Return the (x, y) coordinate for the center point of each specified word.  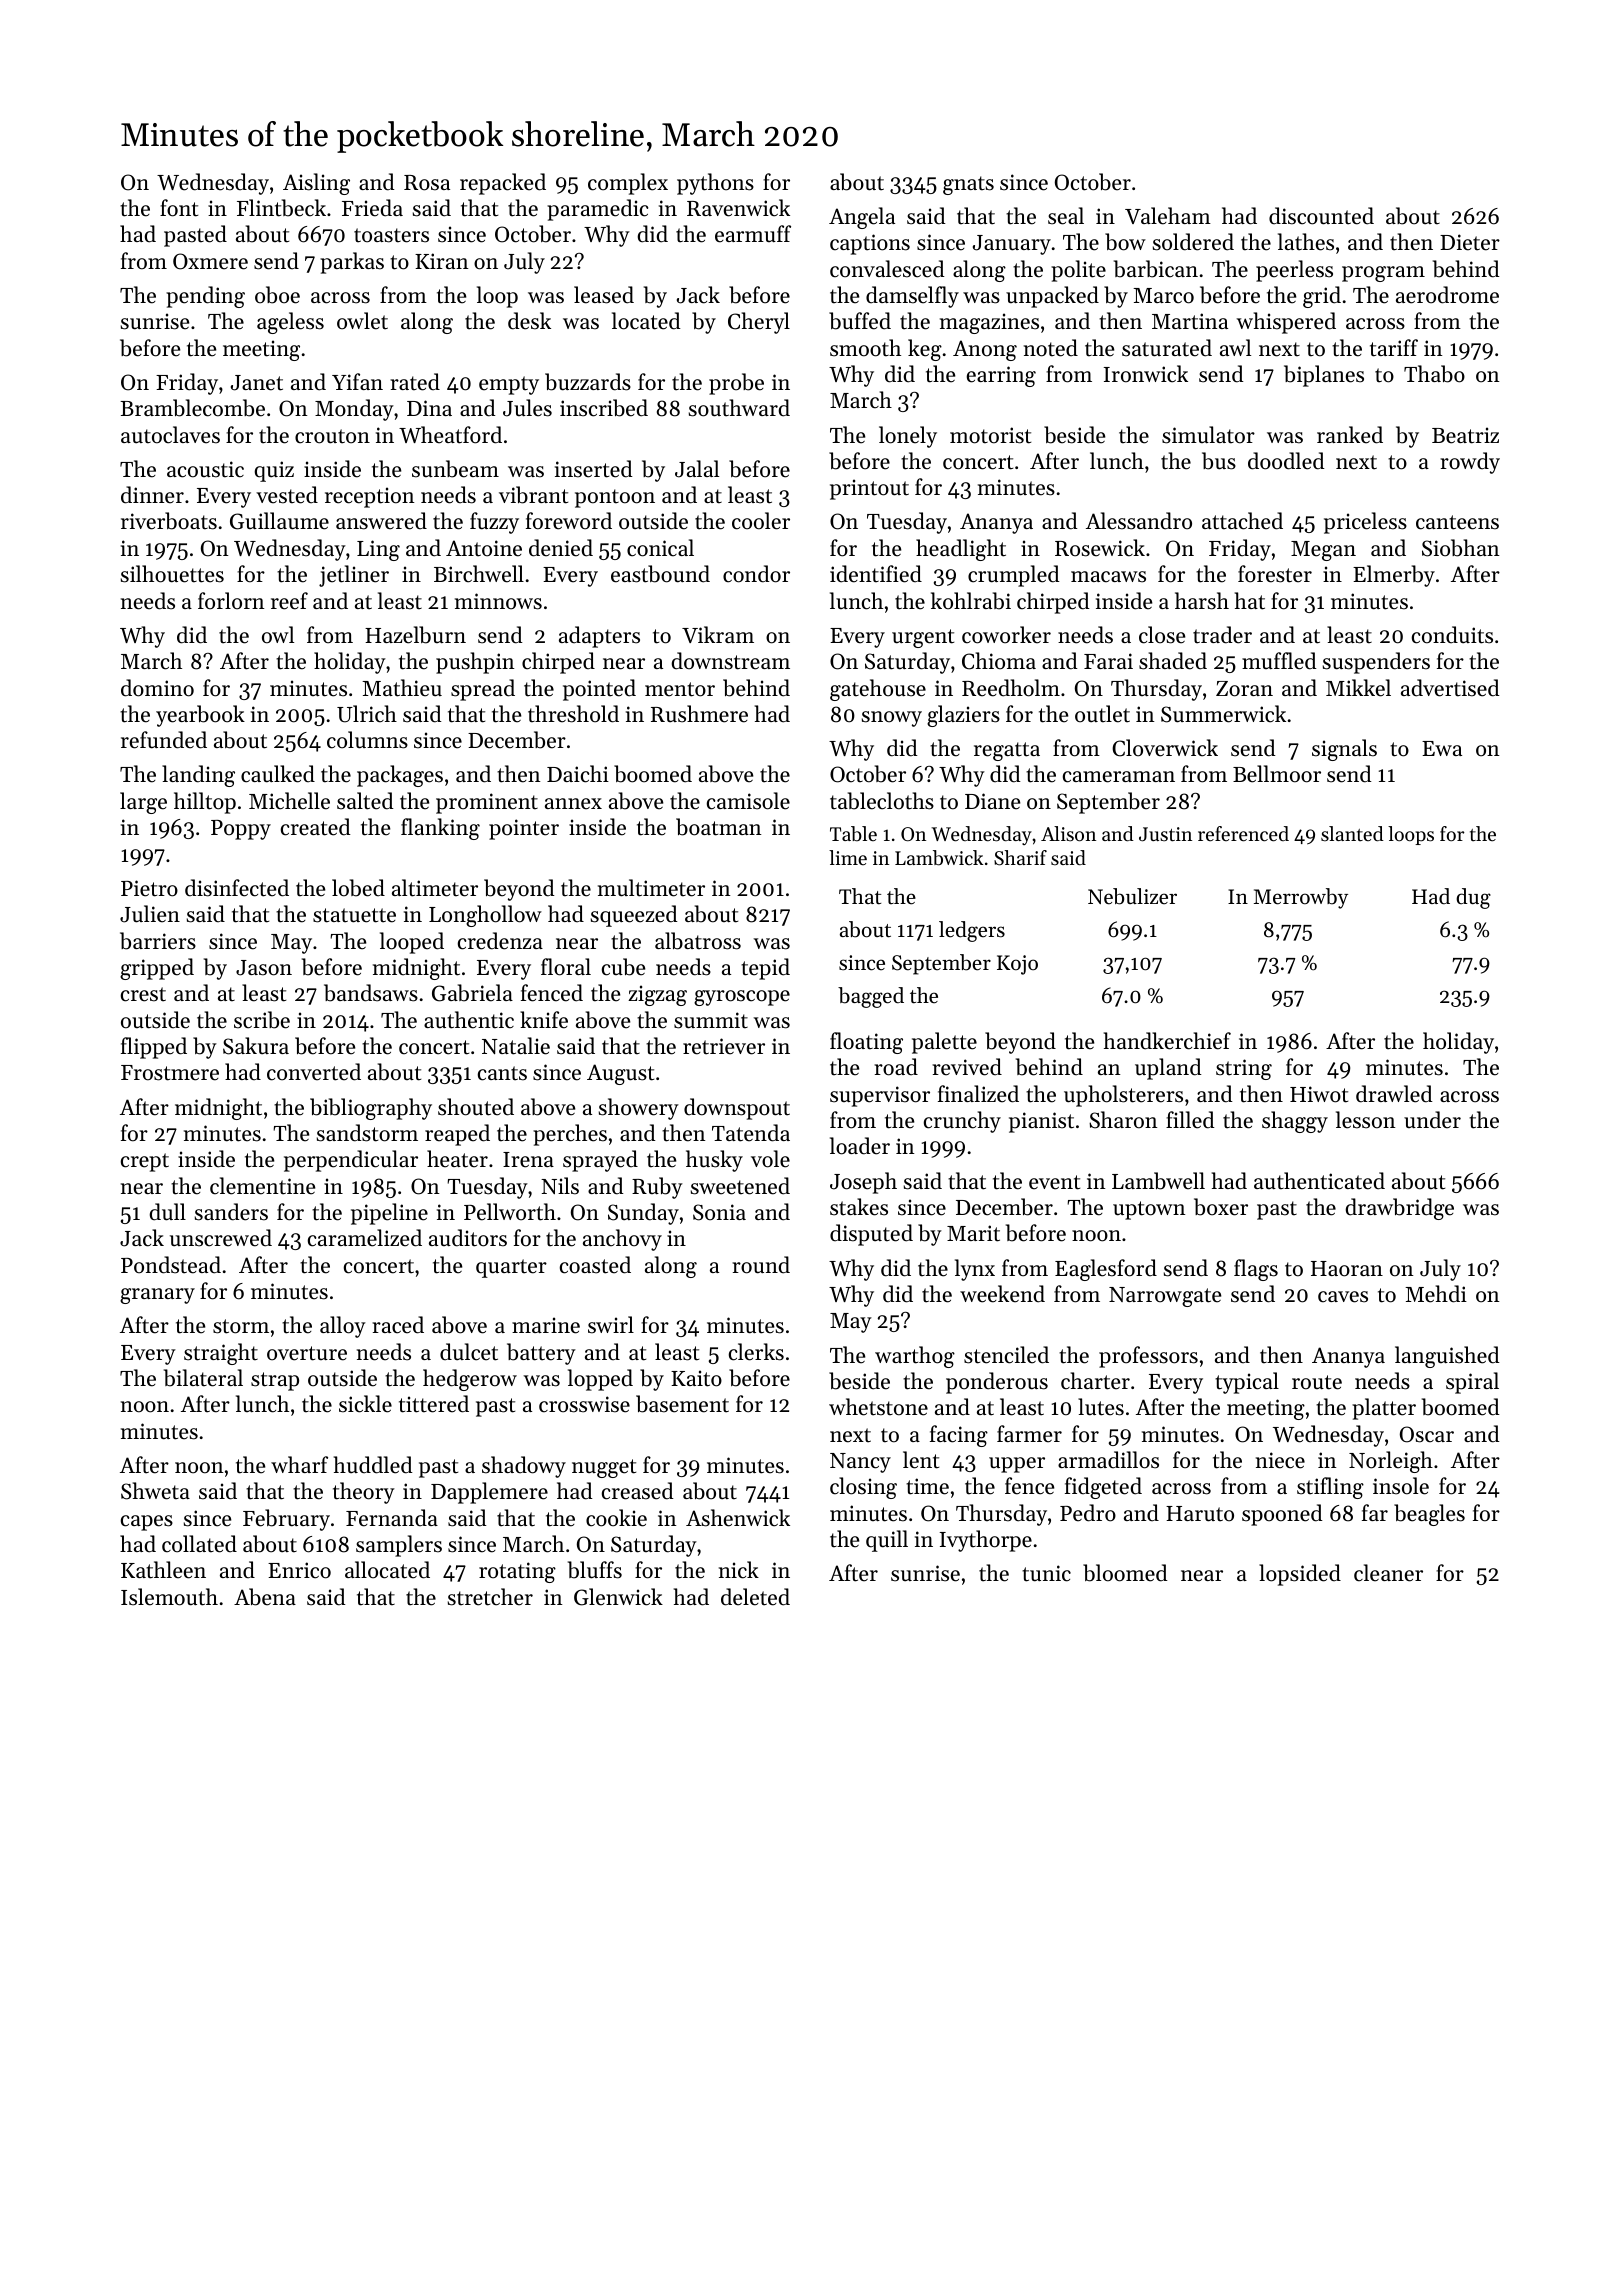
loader (860, 1146)
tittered (434, 1404)
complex (628, 184)
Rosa (427, 183)
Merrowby (1301, 898)
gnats (968, 185)
